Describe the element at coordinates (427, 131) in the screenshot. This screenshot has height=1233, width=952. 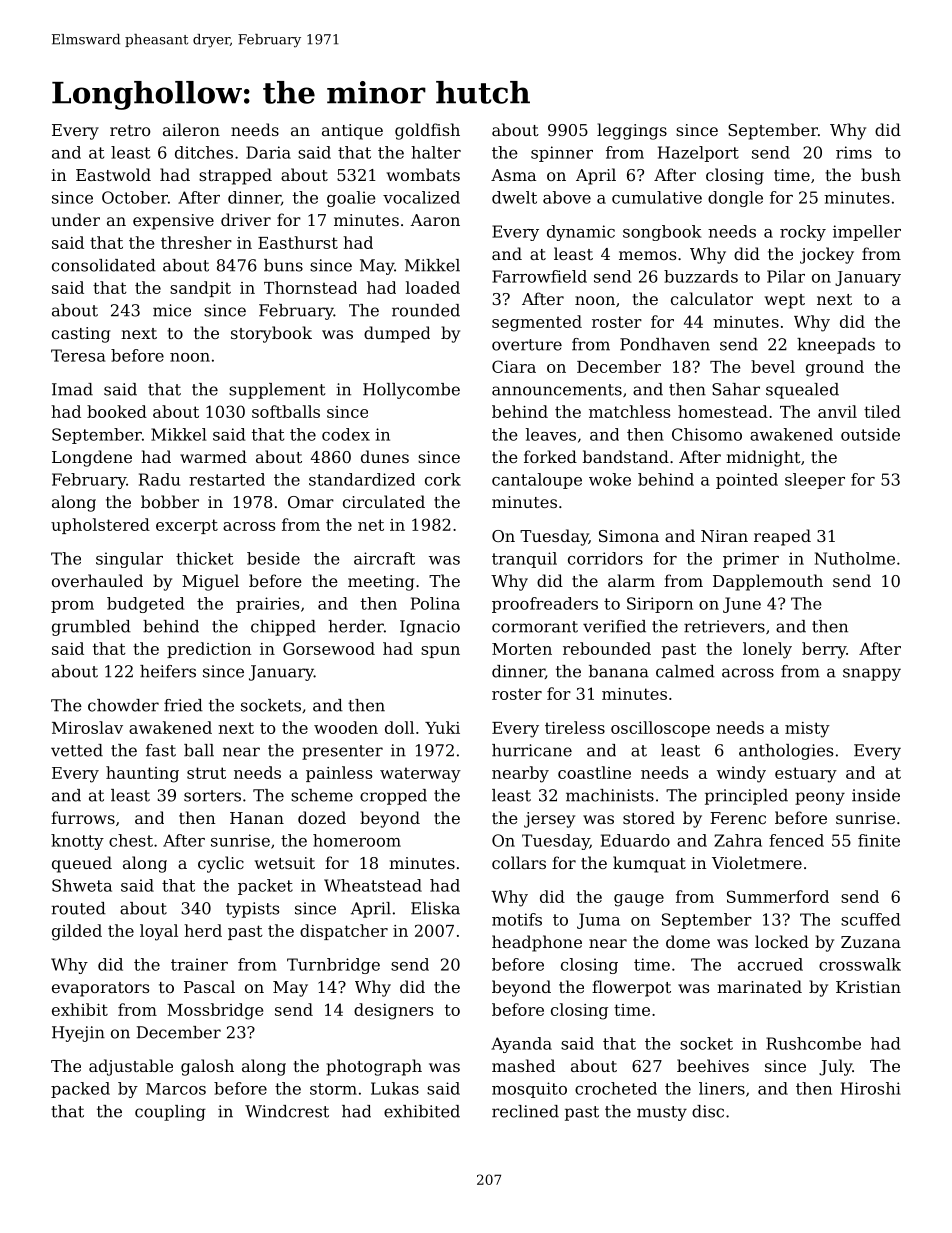
I see `goldfish` at that location.
